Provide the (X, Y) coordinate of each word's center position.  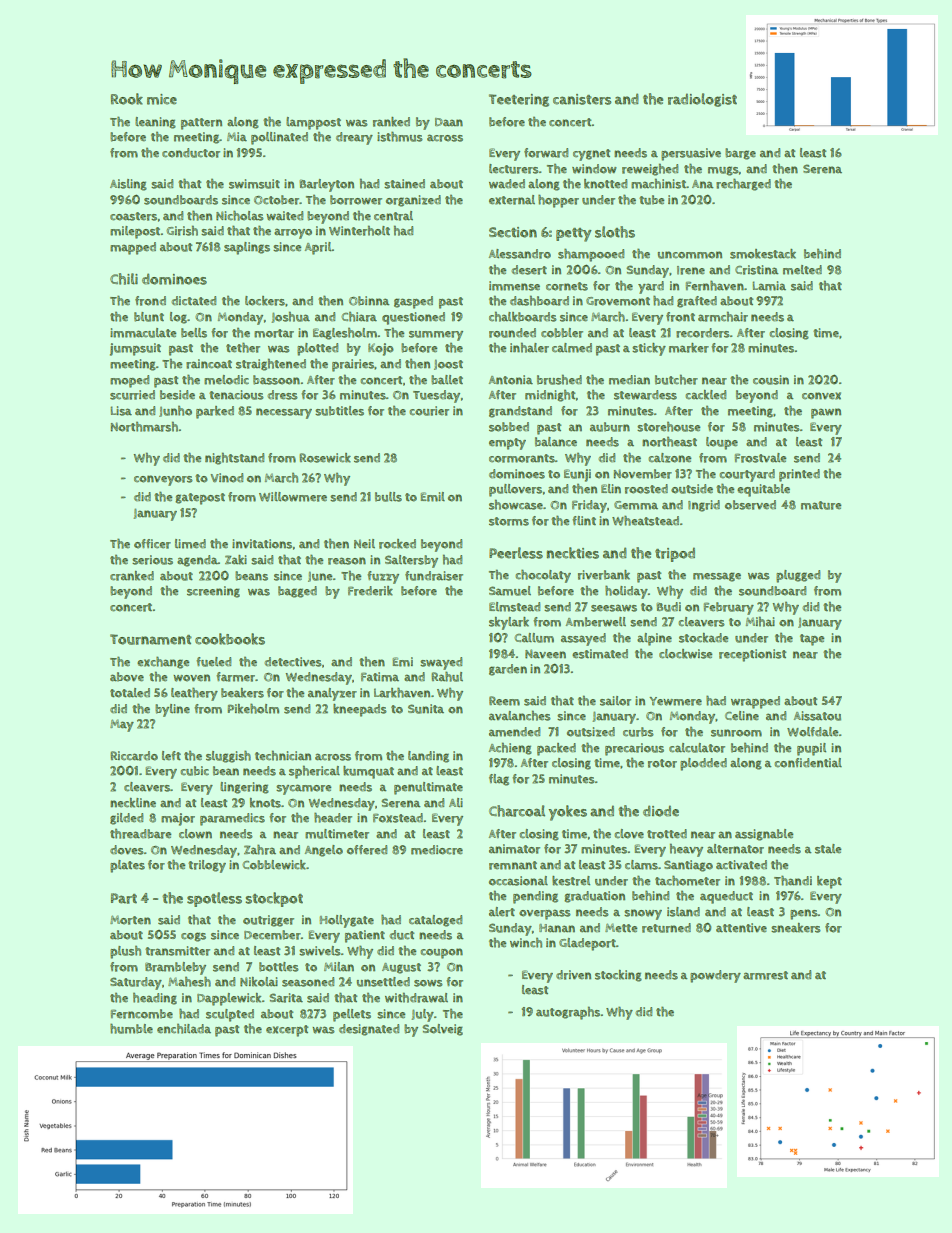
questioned (413, 318)
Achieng (510, 749)
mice (162, 99)
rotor (662, 763)
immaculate (143, 333)
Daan (449, 122)
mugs (723, 171)
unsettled (383, 982)
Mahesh (189, 982)
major (178, 819)
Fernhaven (715, 286)
